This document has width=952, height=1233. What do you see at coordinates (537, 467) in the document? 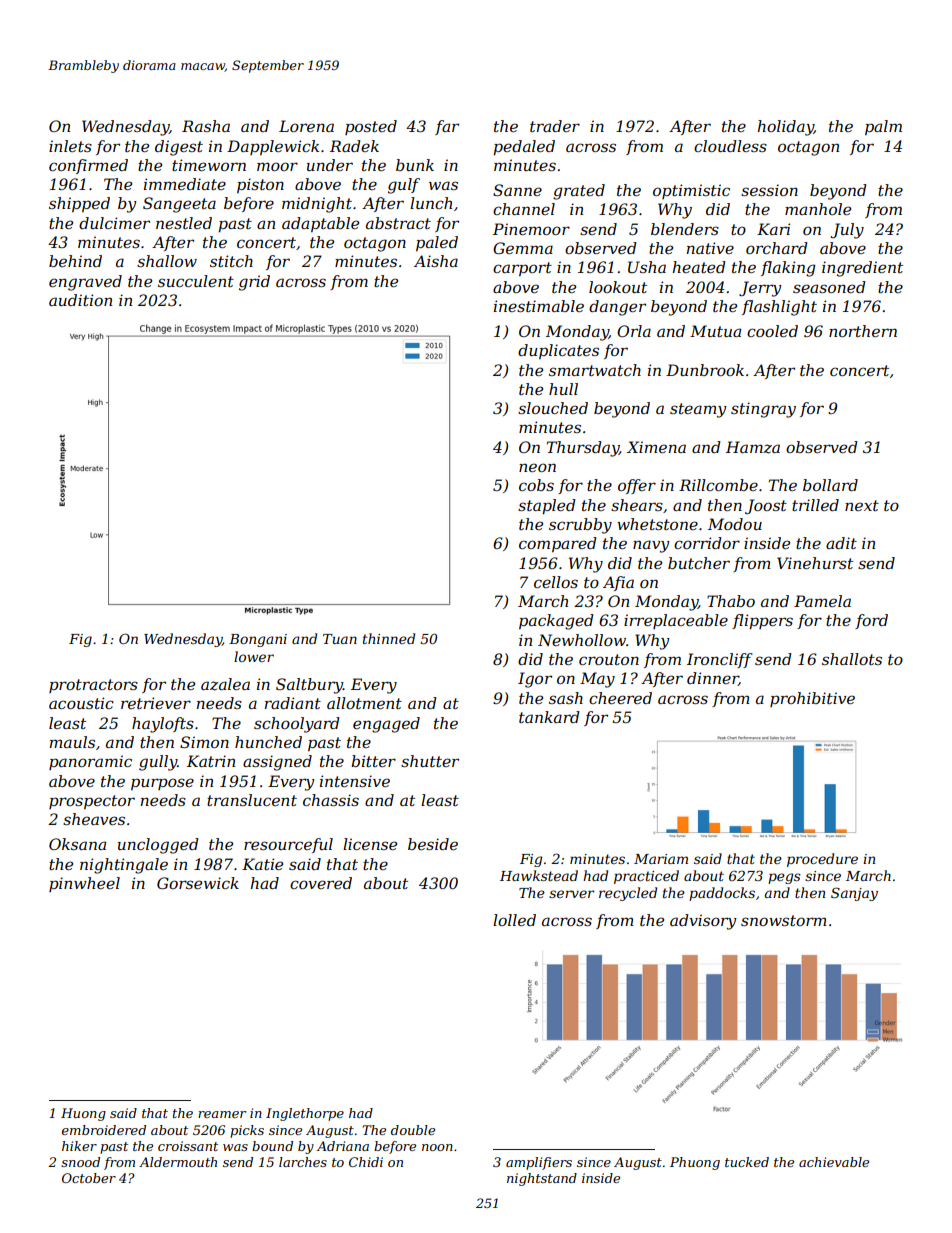
I see `neon` at bounding box center [537, 467].
